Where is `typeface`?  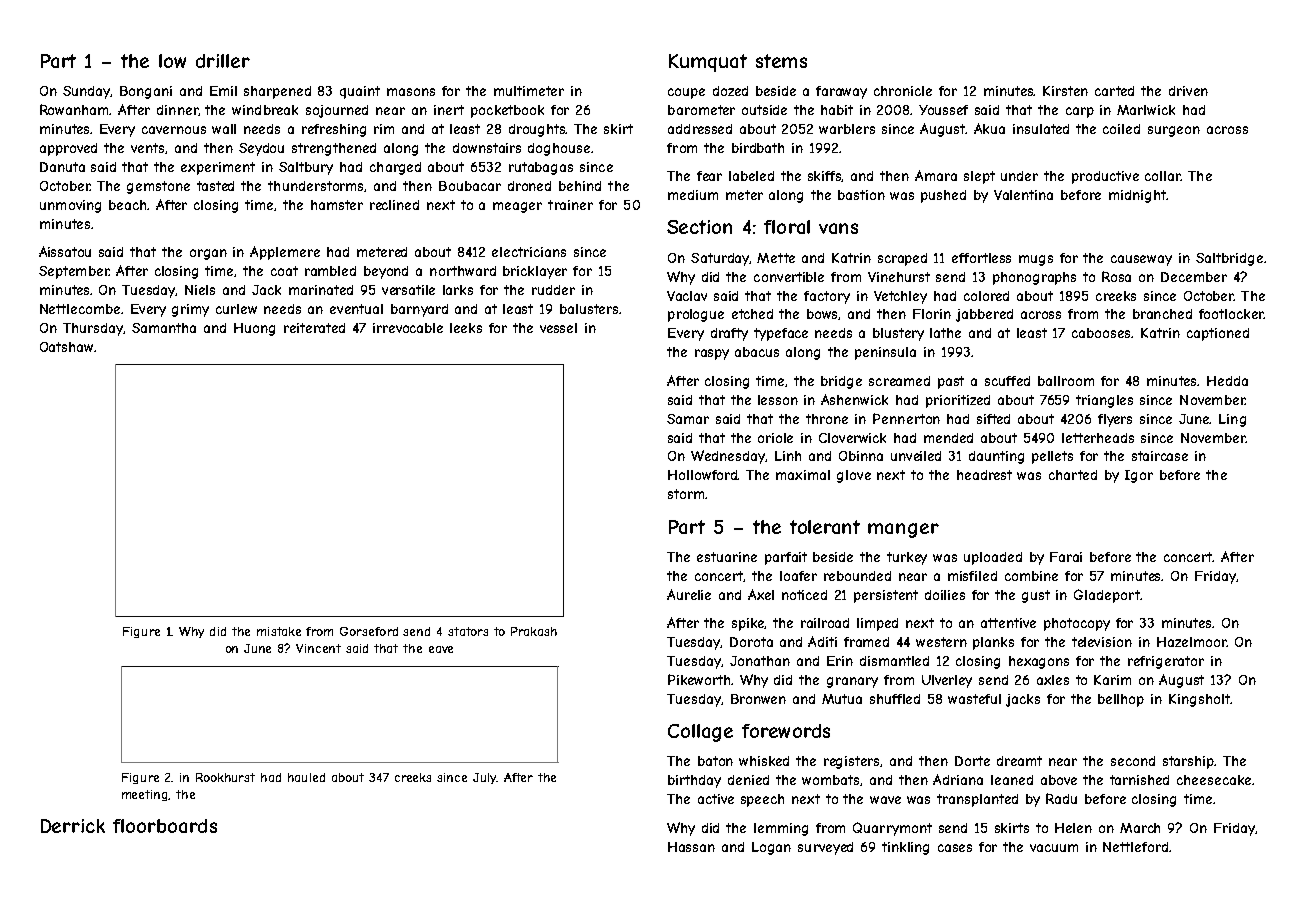
typeface is located at coordinates (781, 334).
